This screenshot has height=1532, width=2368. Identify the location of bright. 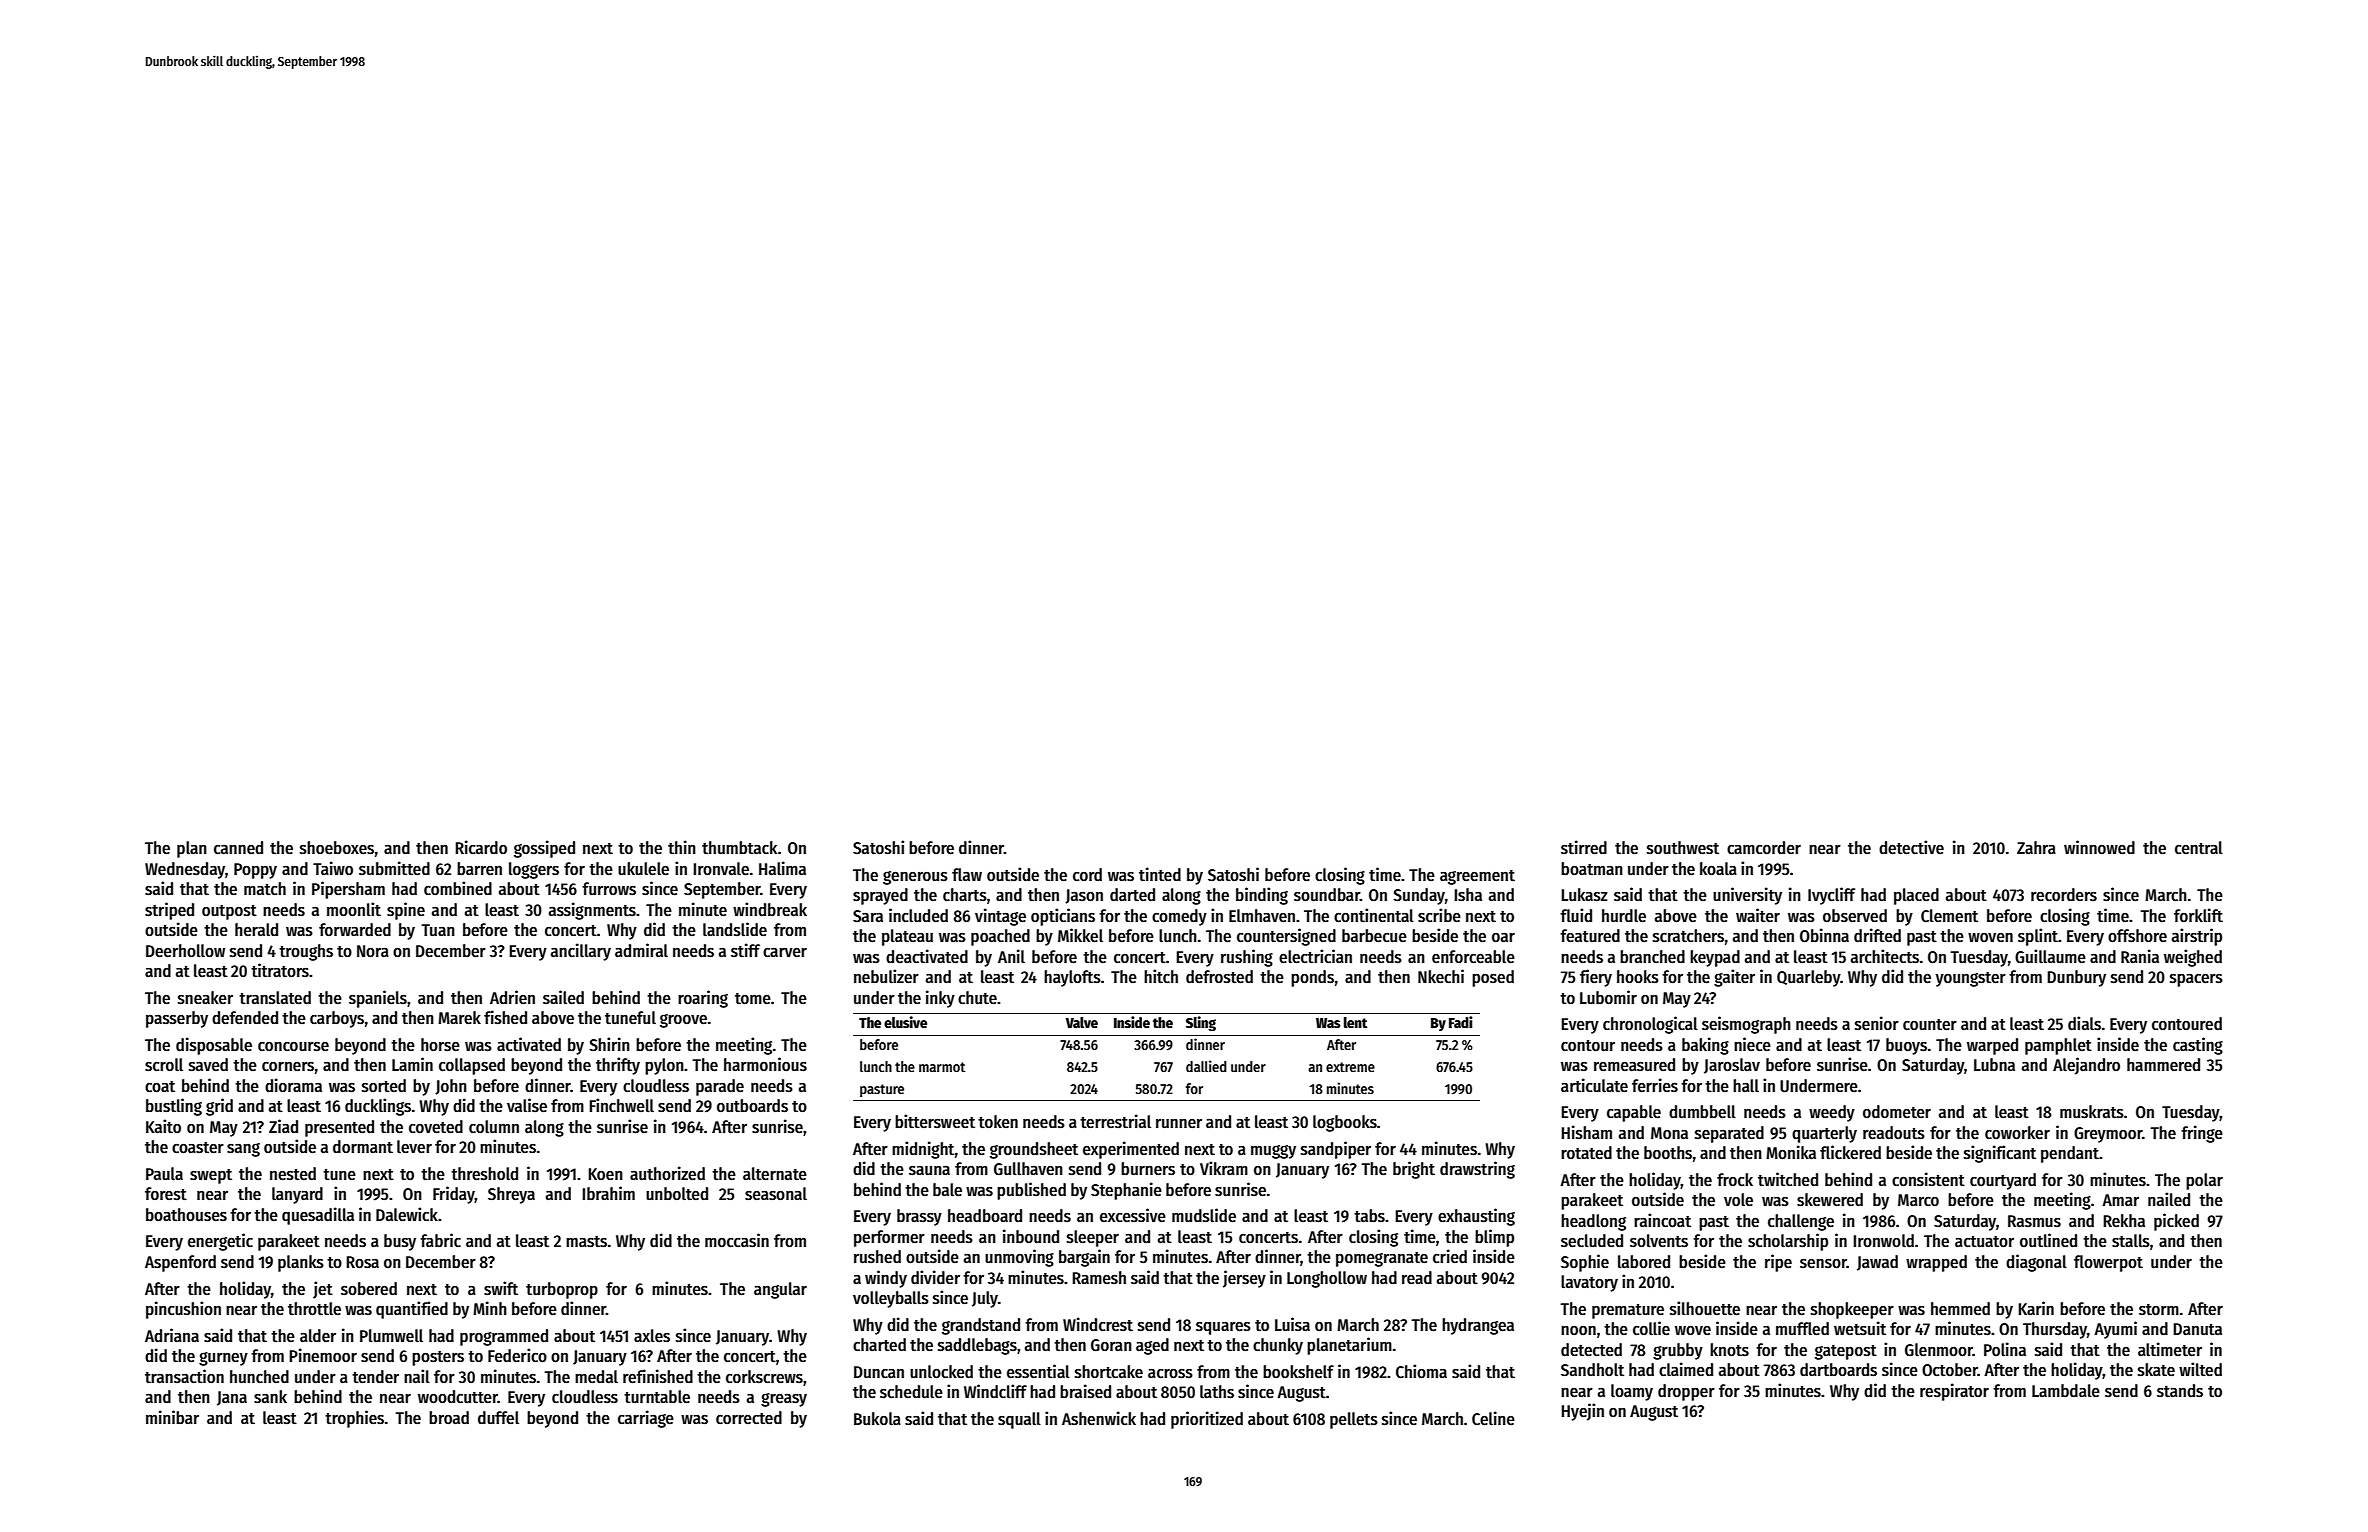
(1414, 1170).
